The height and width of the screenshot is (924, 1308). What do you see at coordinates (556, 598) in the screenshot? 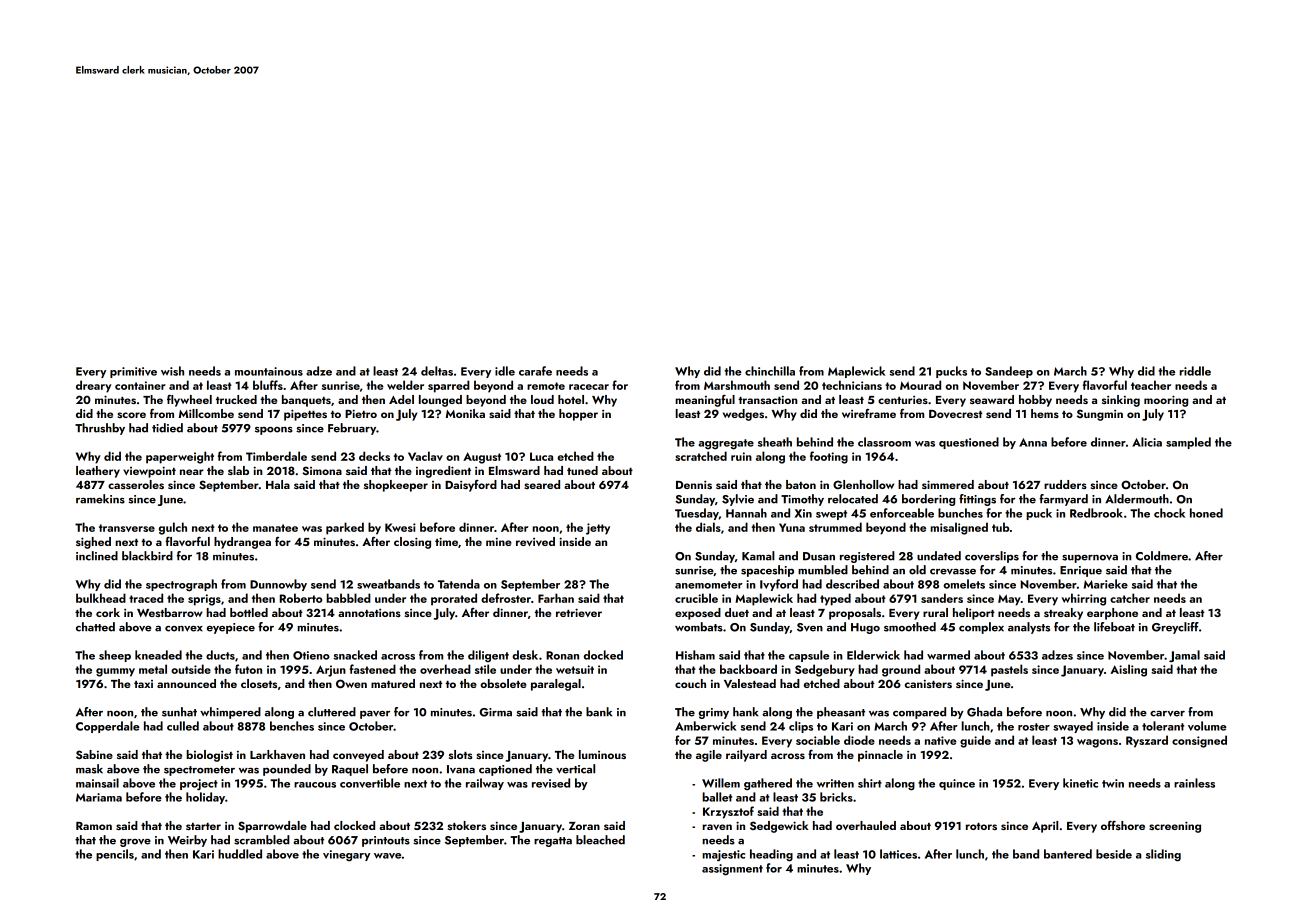
I see `Farhan` at bounding box center [556, 598].
